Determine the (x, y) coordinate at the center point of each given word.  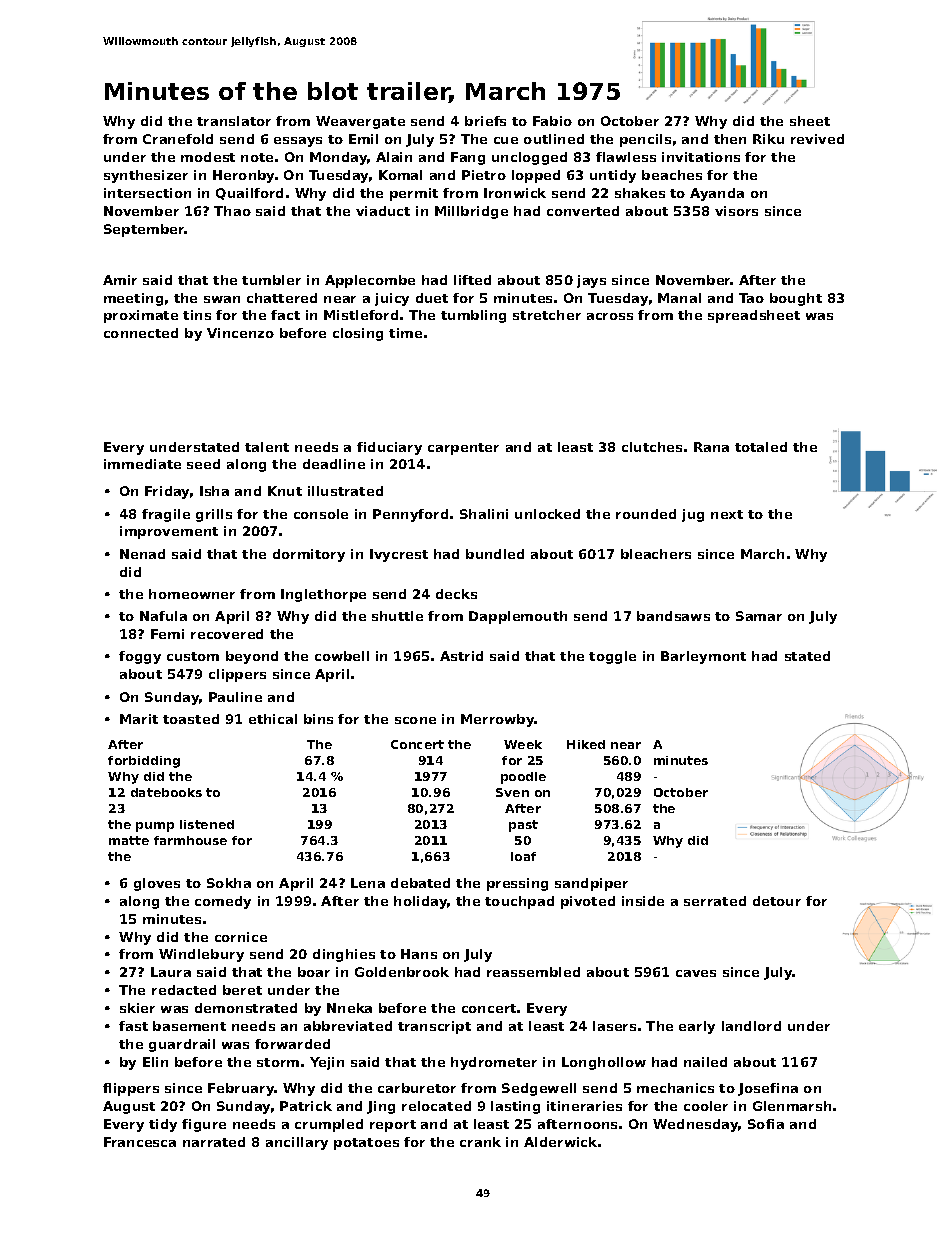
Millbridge (471, 212)
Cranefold (178, 139)
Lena (368, 883)
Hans (419, 954)
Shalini (484, 514)
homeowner (192, 594)
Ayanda (717, 194)
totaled (761, 447)
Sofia (766, 1124)
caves (696, 973)
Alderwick (560, 1142)
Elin (155, 1062)
